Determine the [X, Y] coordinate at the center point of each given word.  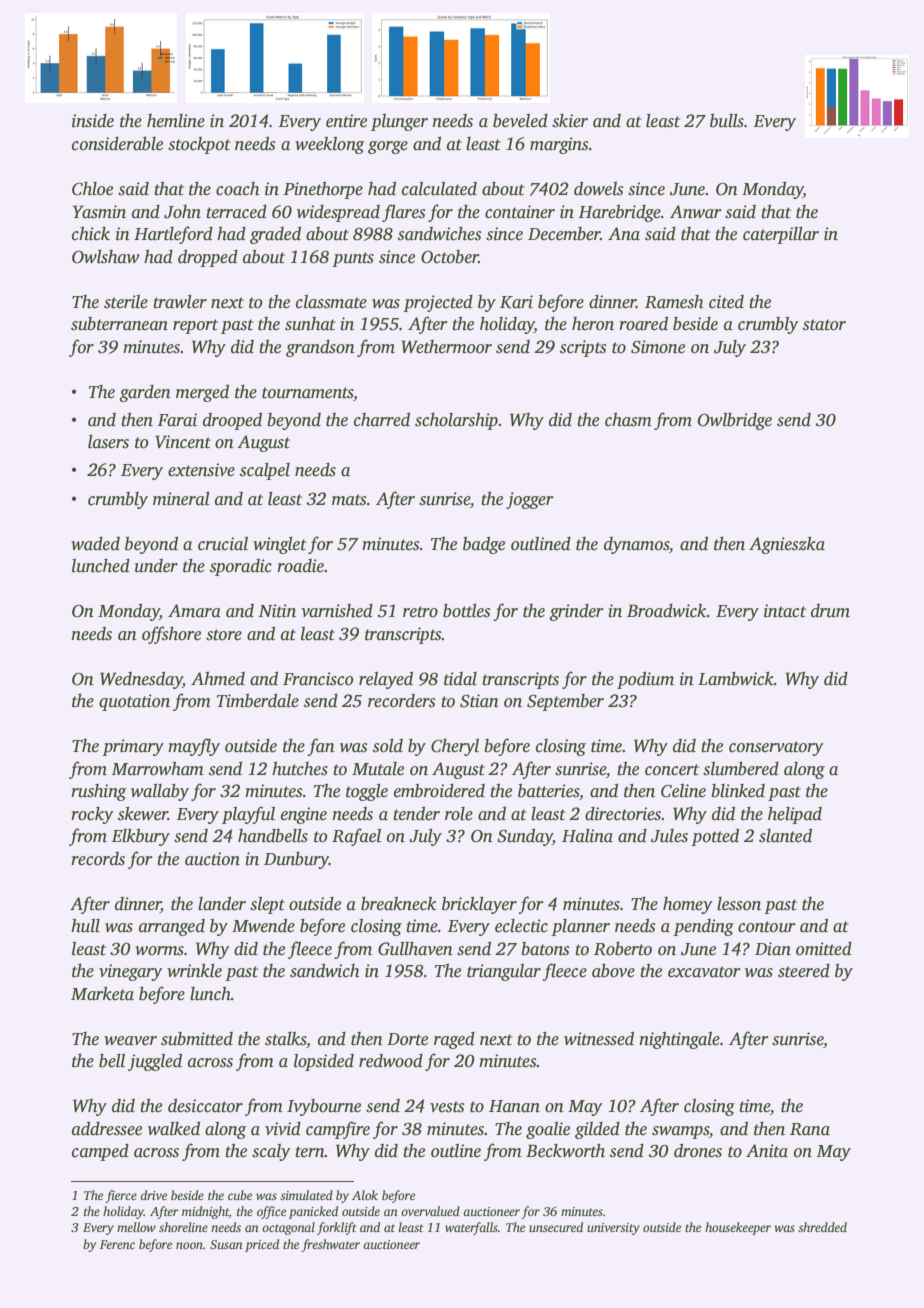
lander [222, 904]
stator [824, 325]
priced [262, 1245]
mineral [181, 499]
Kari [516, 302]
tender [416, 814]
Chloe [92, 189]
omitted [824, 949]
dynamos [636, 545]
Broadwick [667, 611]
